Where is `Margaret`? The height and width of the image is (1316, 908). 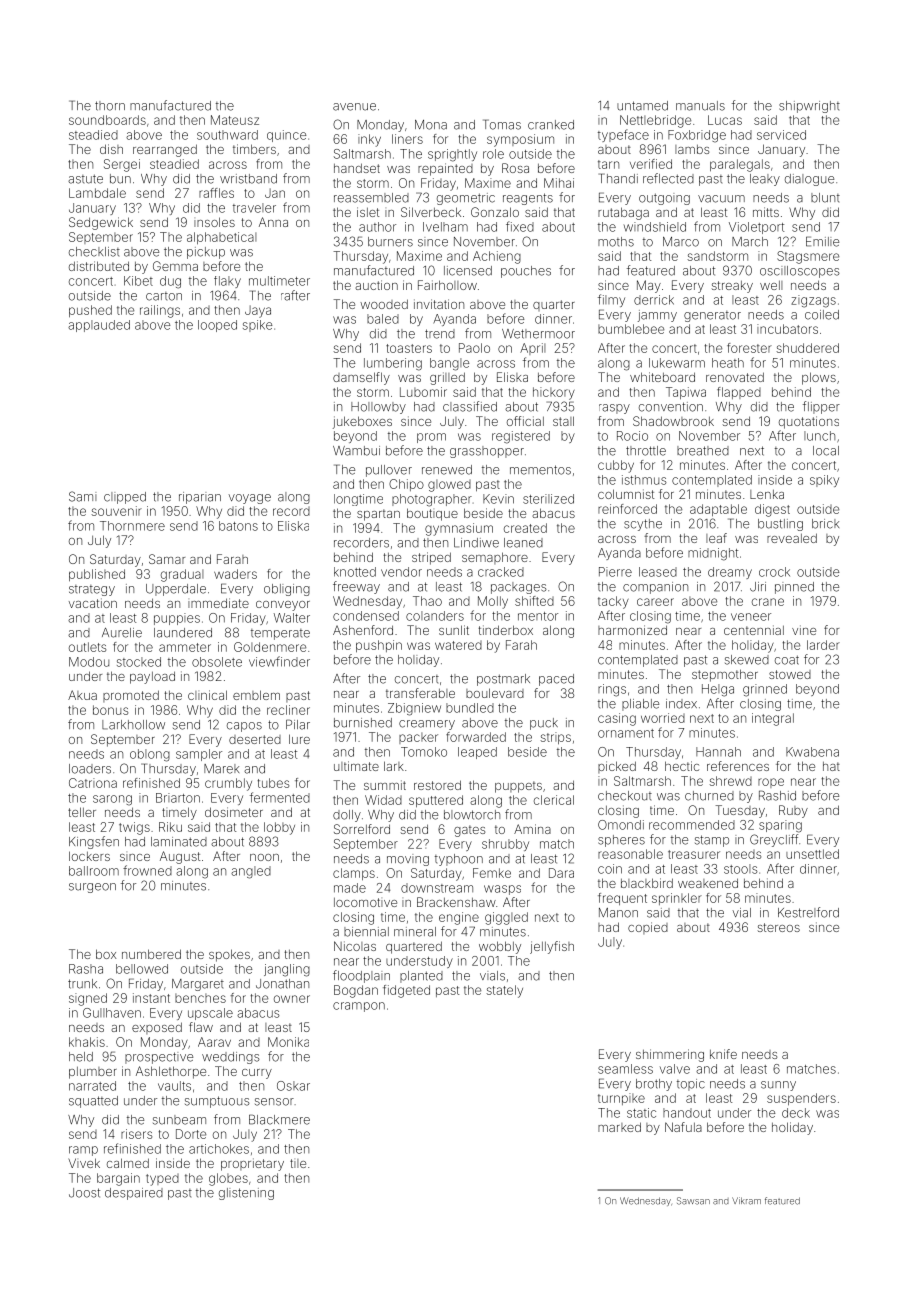 Margaret is located at coordinates (198, 985).
